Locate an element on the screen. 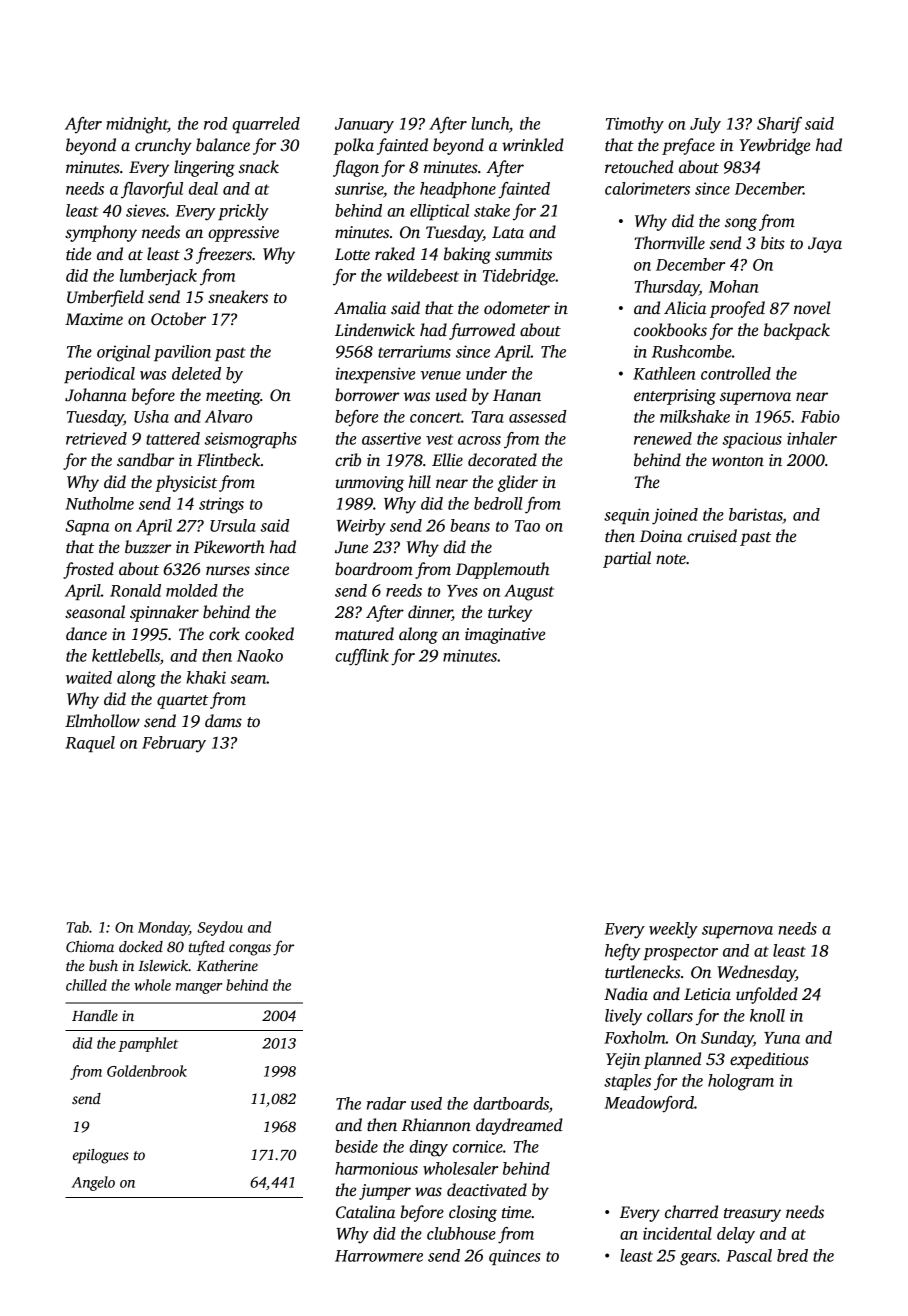 This screenshot has width=908, height=1316. Lotte is located at coordinates (352, 254).
